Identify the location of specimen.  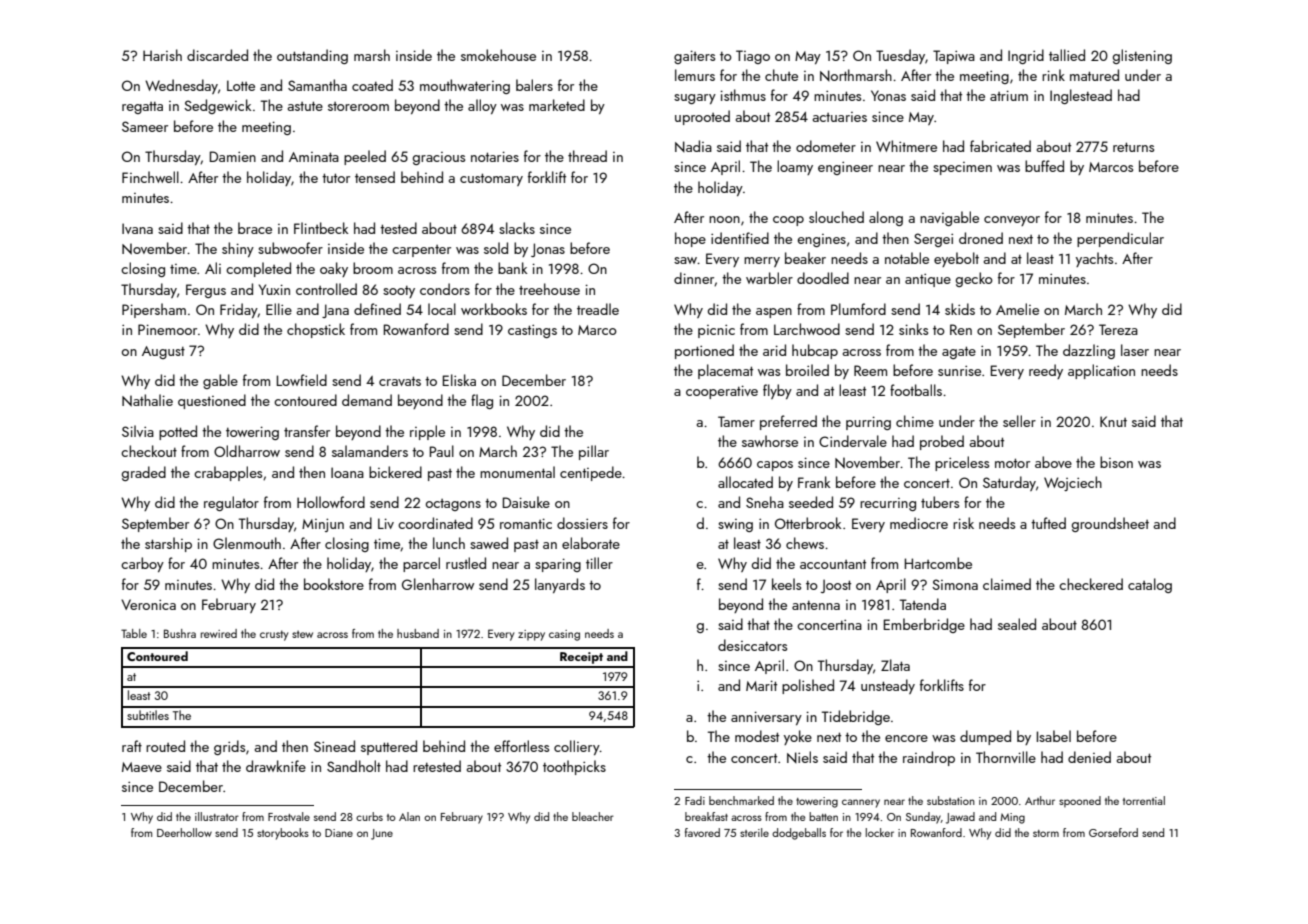
(962, 168).
